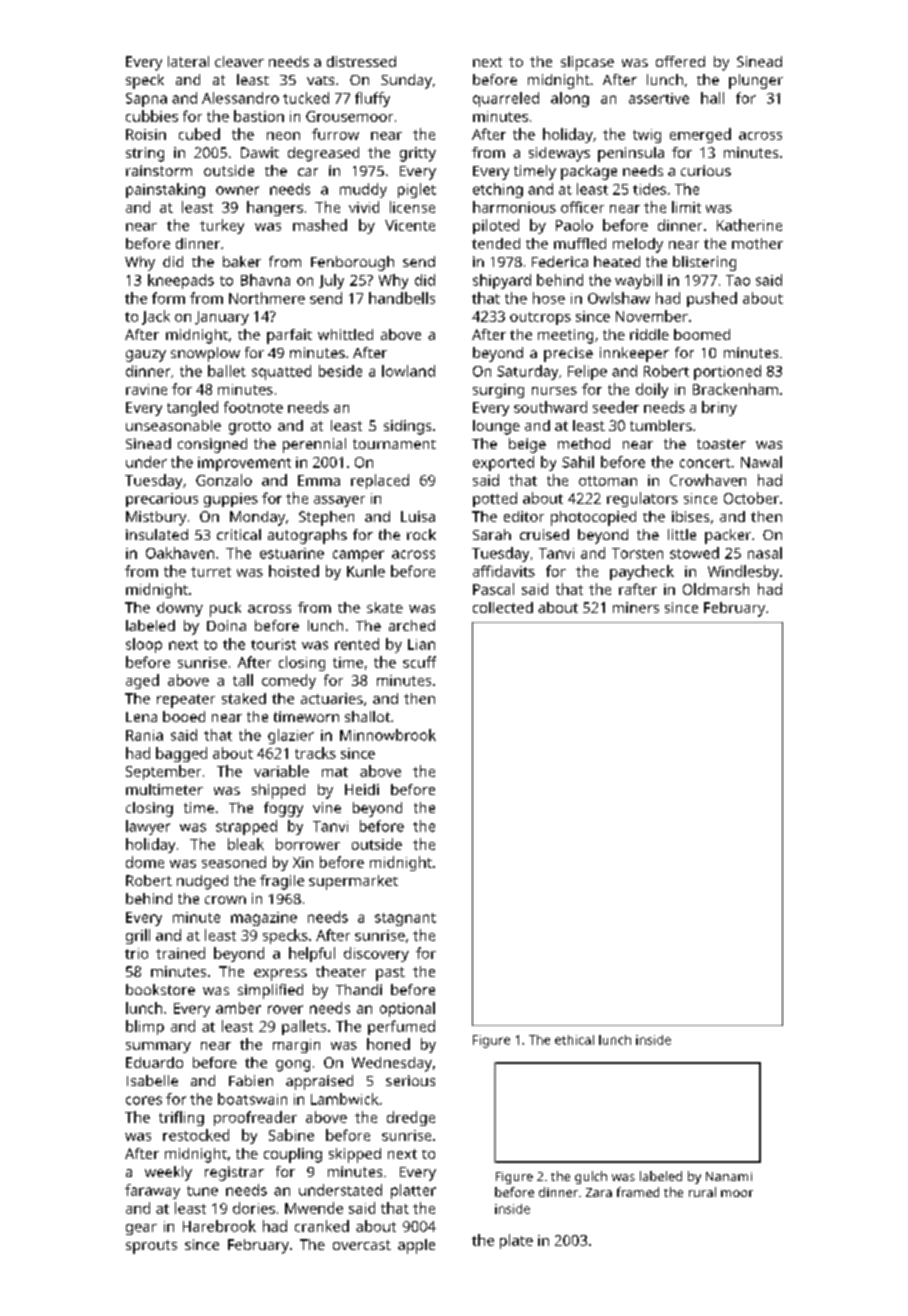  I want to click on Dawit, so click(260, 152).
